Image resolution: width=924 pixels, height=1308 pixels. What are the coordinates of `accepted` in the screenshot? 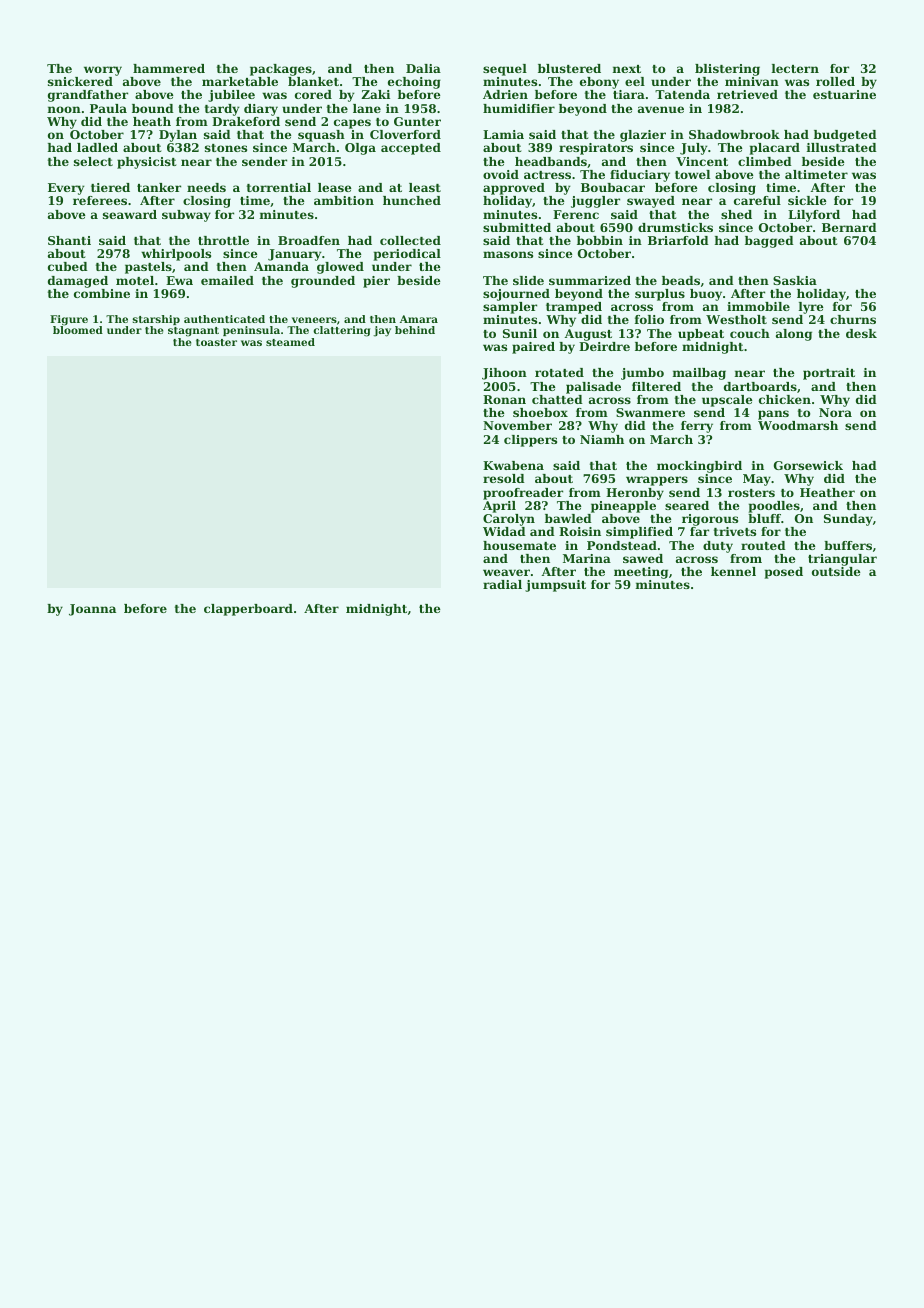 It's located at (411, 149).
